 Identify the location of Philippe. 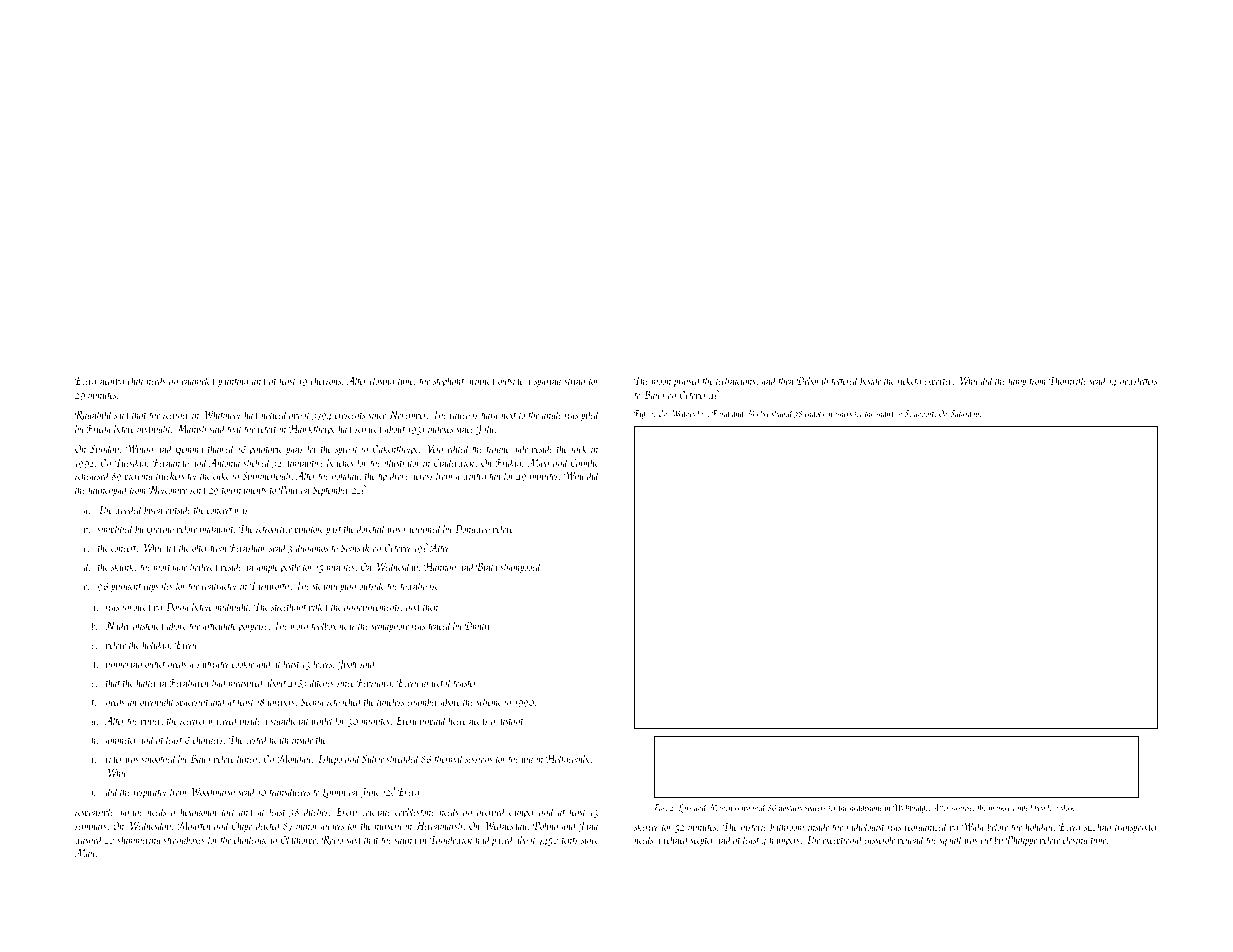
(1021, 841).
